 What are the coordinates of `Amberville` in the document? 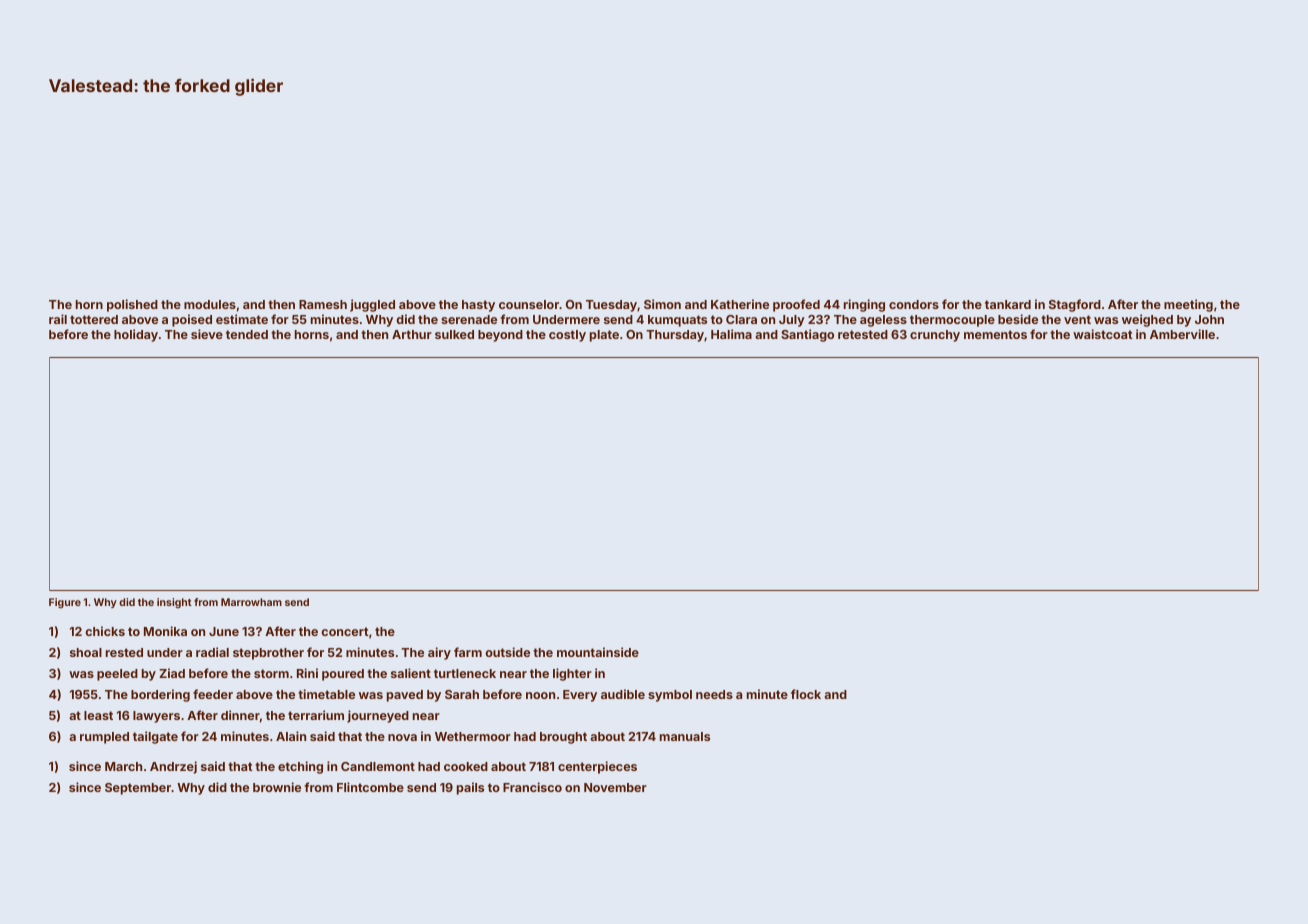 It's located at (1182, 334).
